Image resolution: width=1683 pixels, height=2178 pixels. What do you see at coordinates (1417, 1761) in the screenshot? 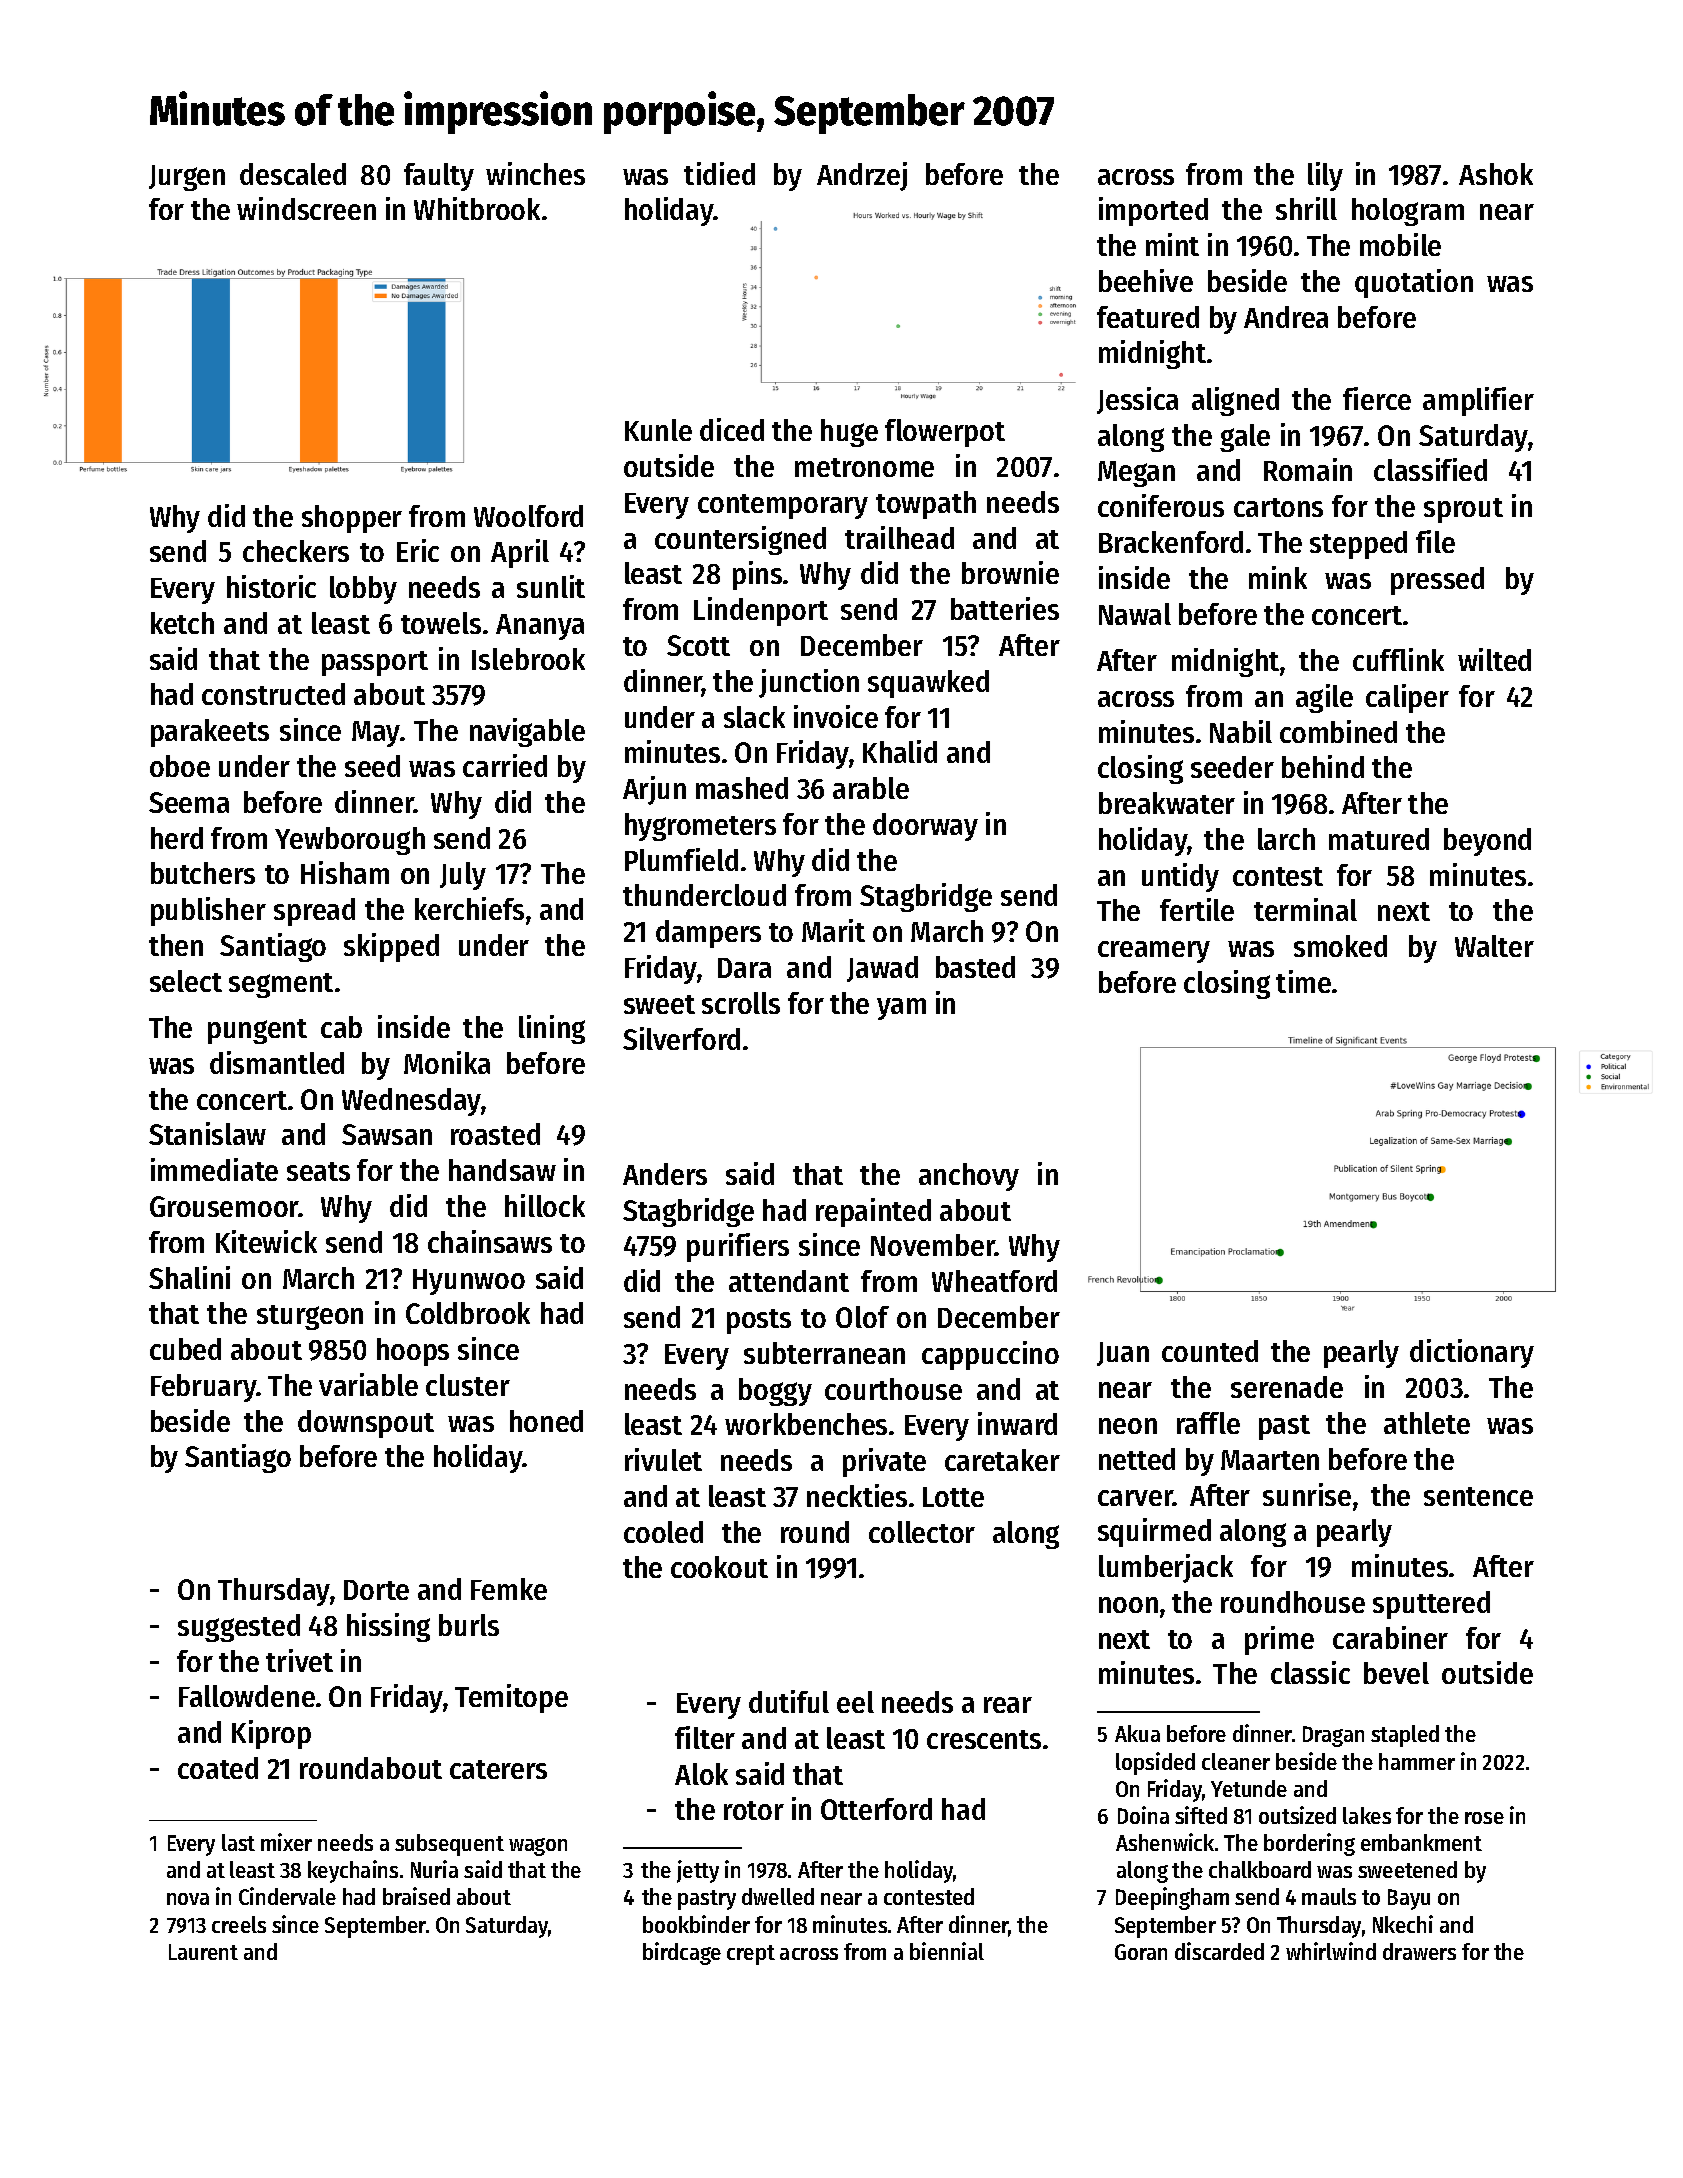
I see `hammer` at bounding box center [1417, 1761].
